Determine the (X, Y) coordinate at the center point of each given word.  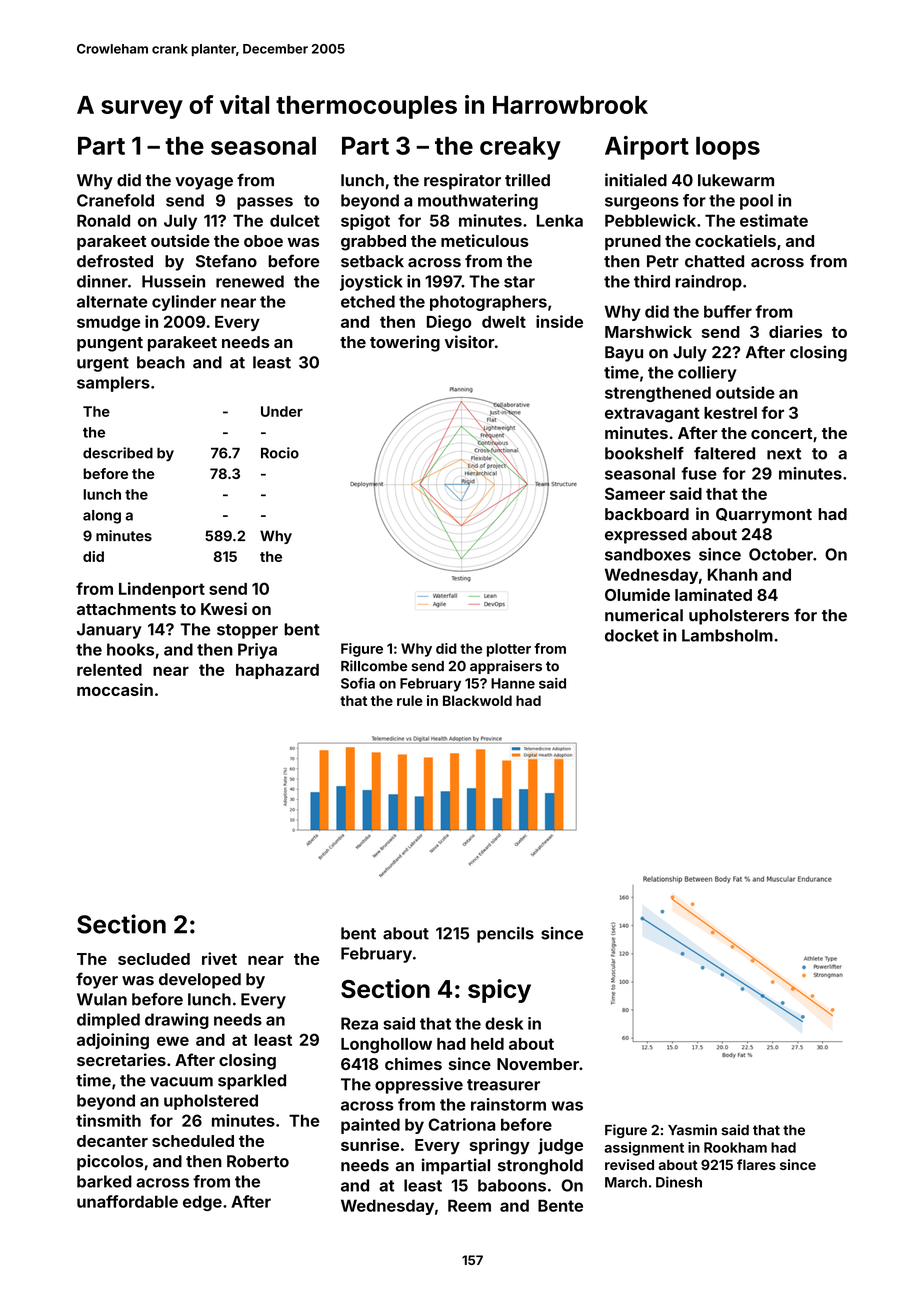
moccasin (115, 689)
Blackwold (477, 700)
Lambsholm (727, 635)
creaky (520, 148)
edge (202, 1203)
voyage (204, 183)
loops (728, 148)
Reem (469, 1205)
